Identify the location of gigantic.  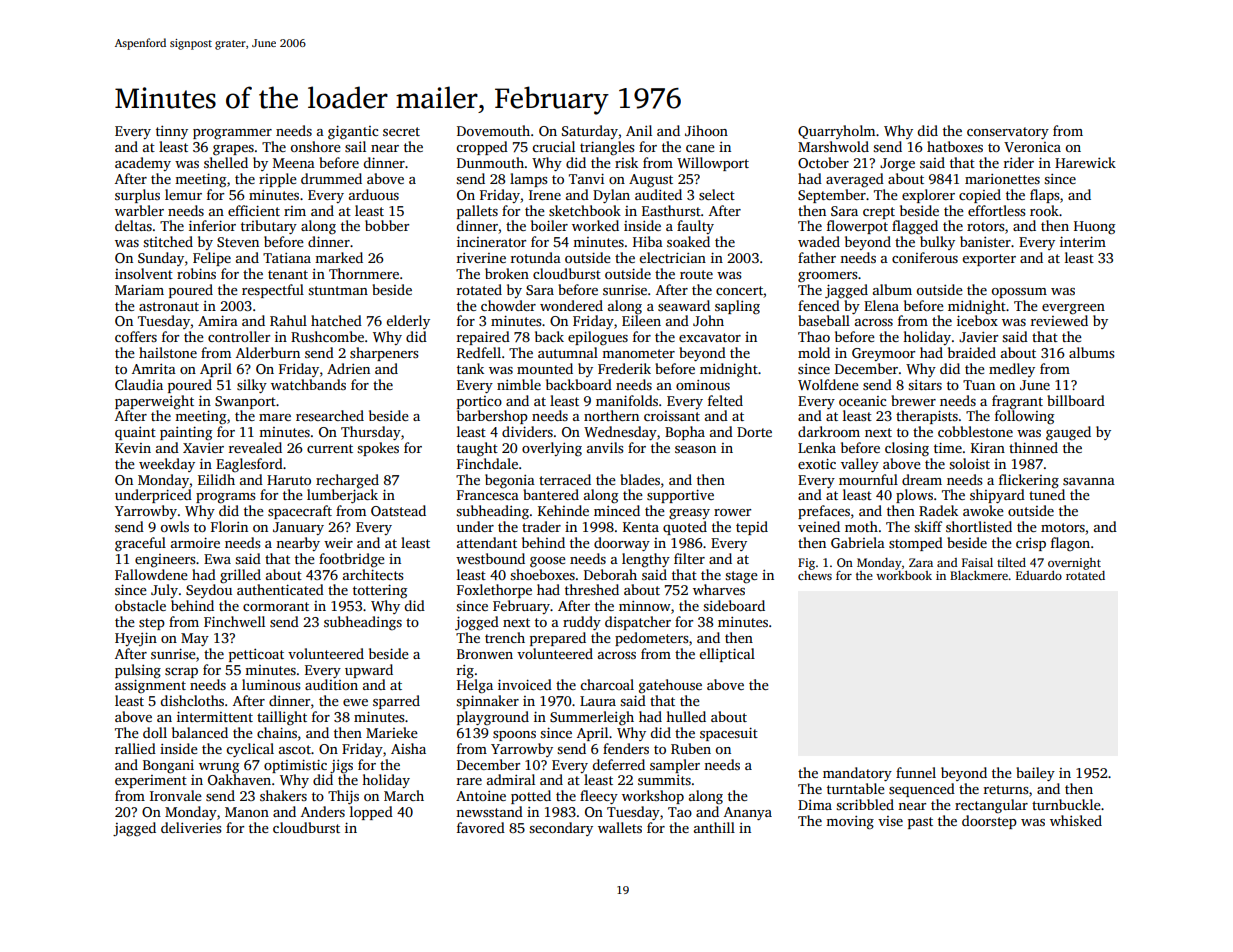
(353, 132).
